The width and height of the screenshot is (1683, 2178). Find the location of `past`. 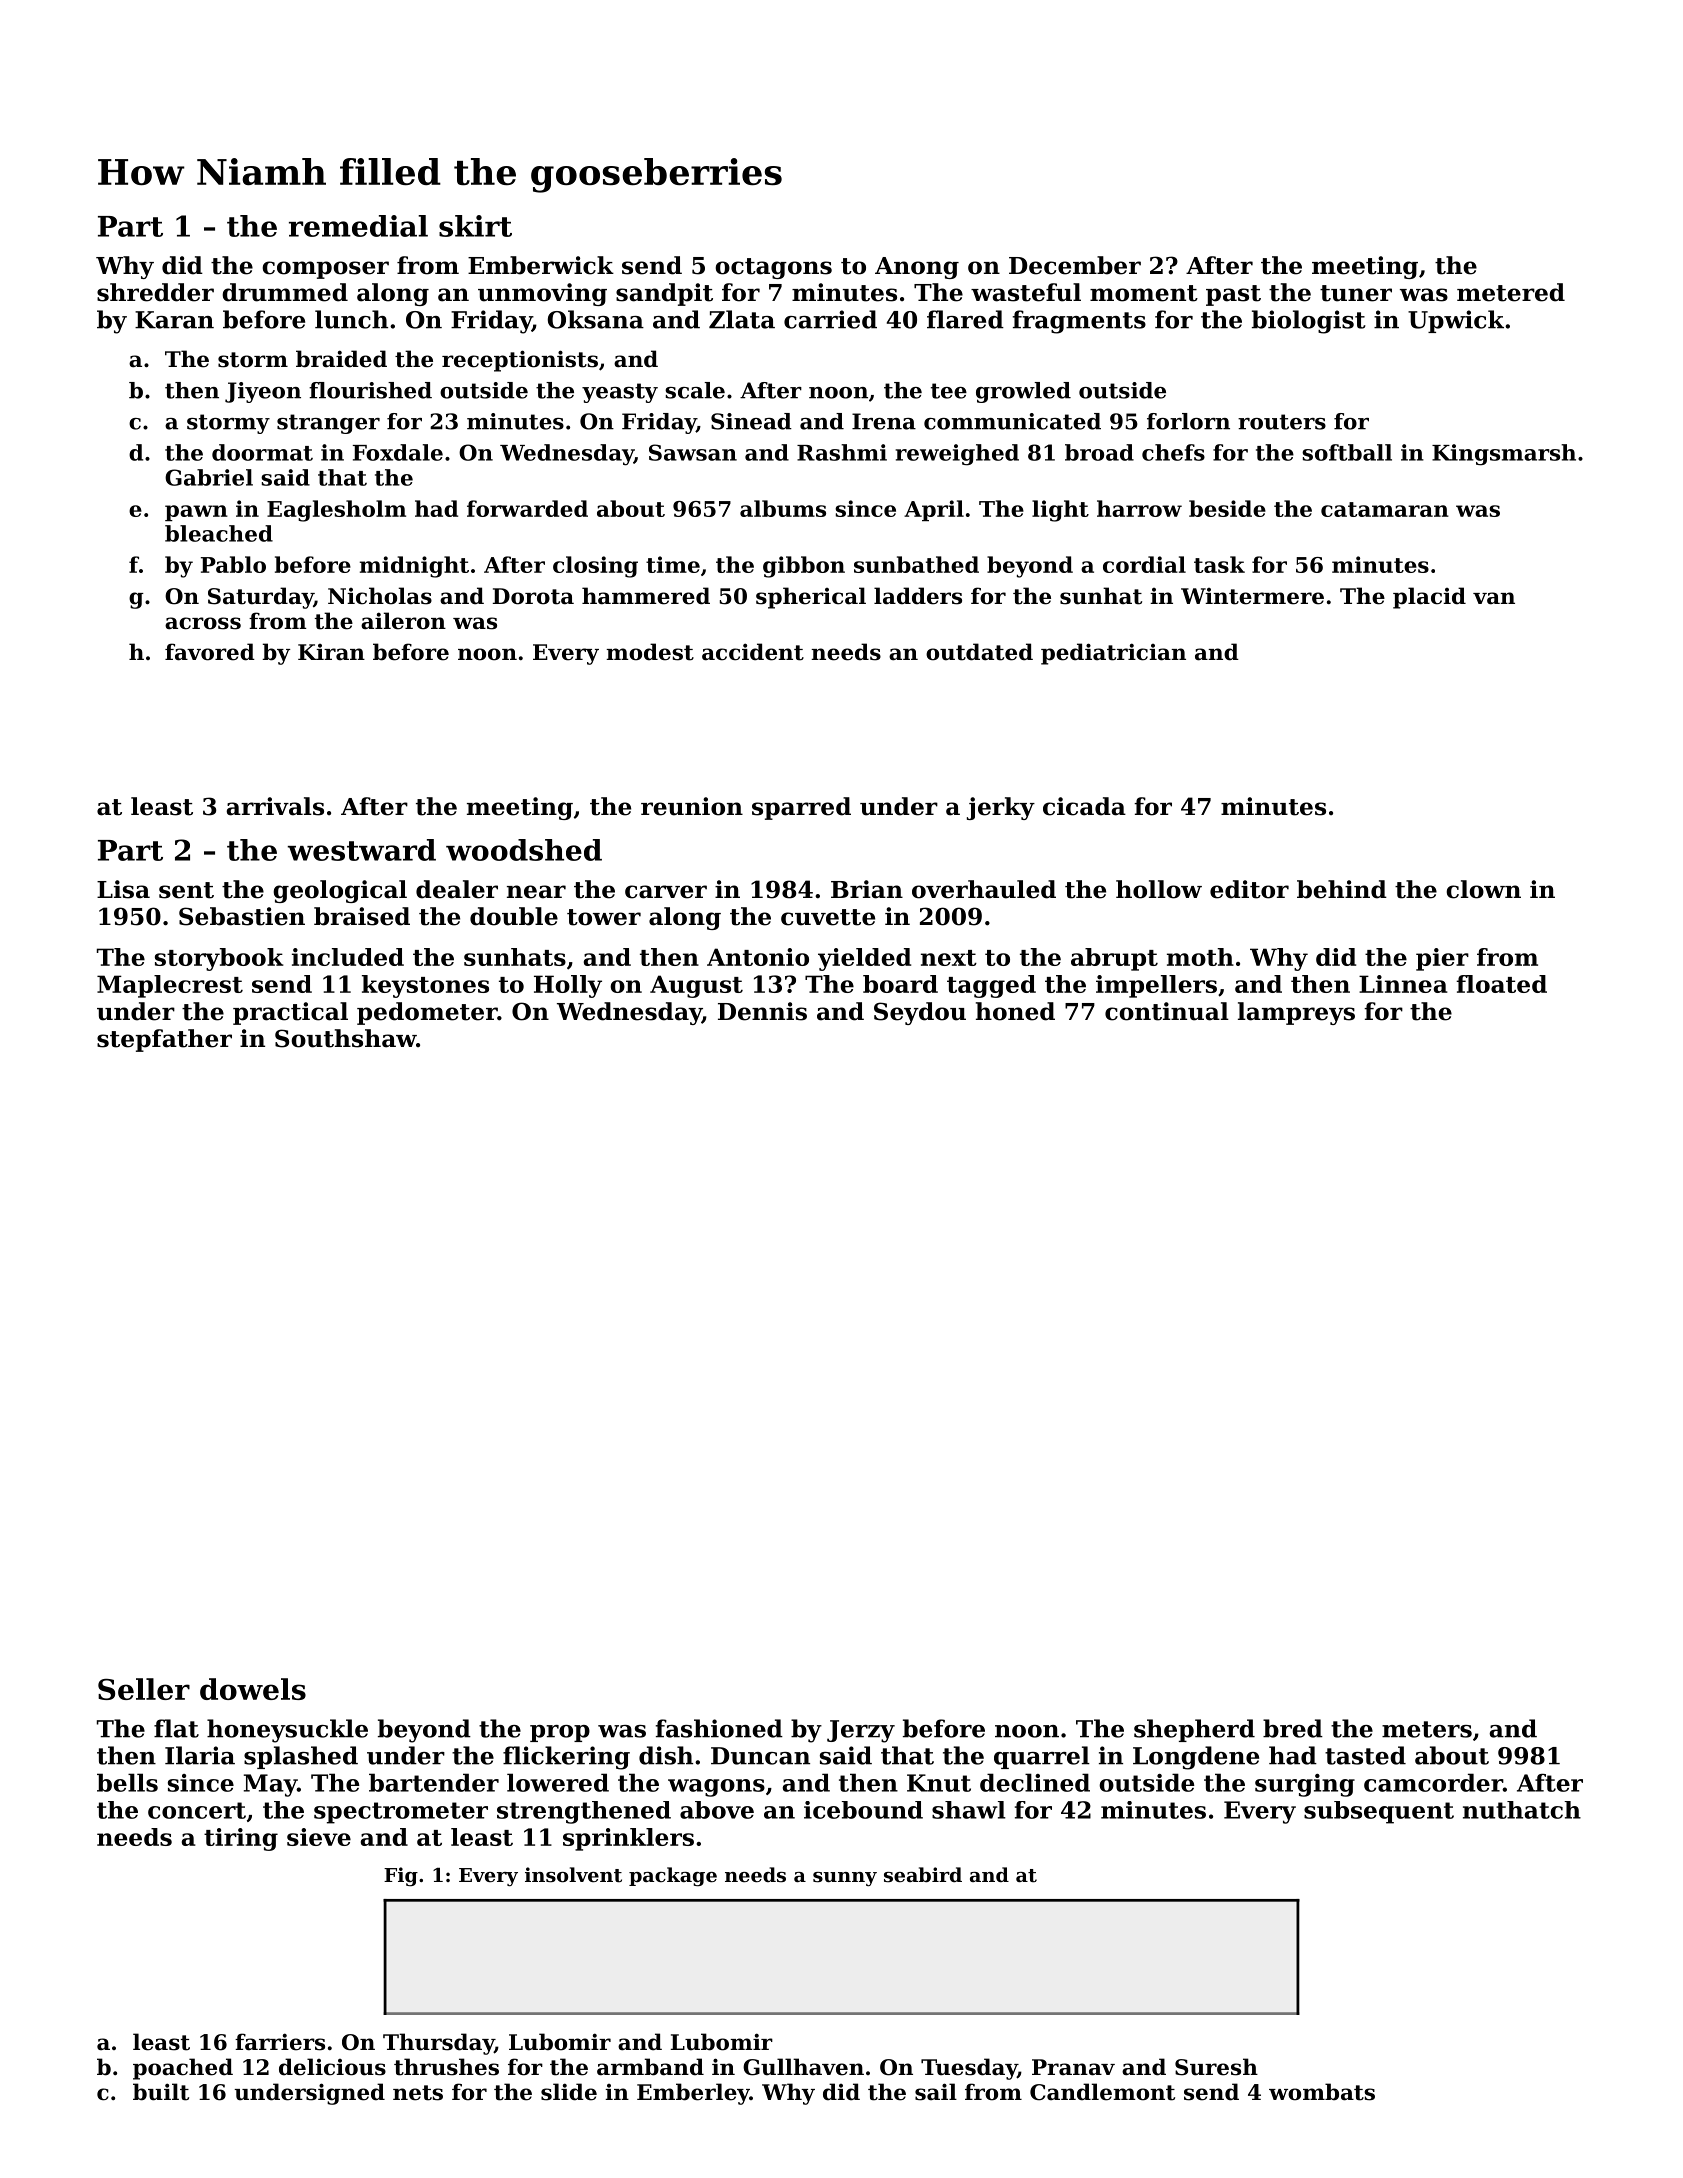

past is located at coordinates (1233, 295).
